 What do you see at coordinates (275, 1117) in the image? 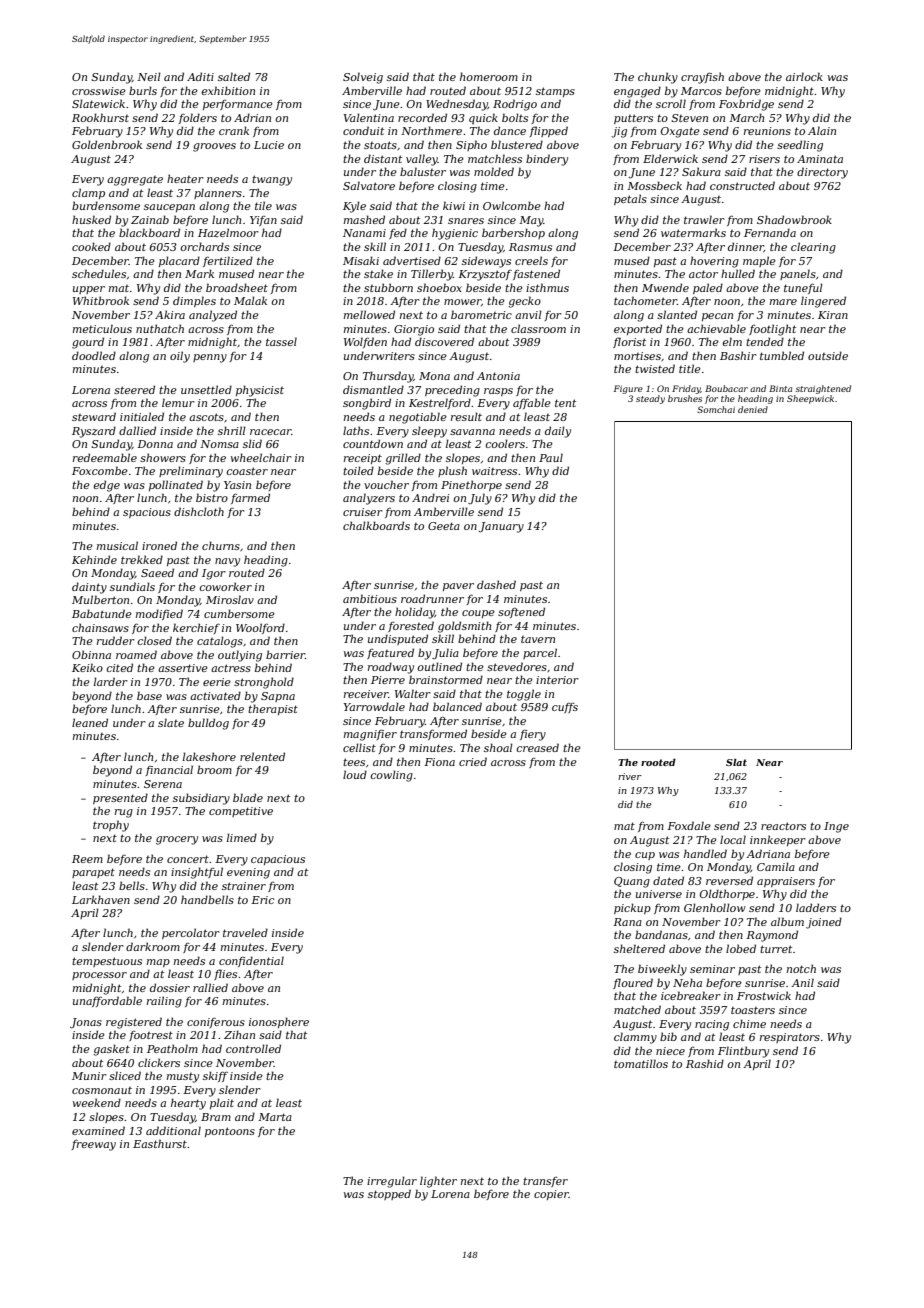
I see `Marta` at bounding box center [275, 1117].
